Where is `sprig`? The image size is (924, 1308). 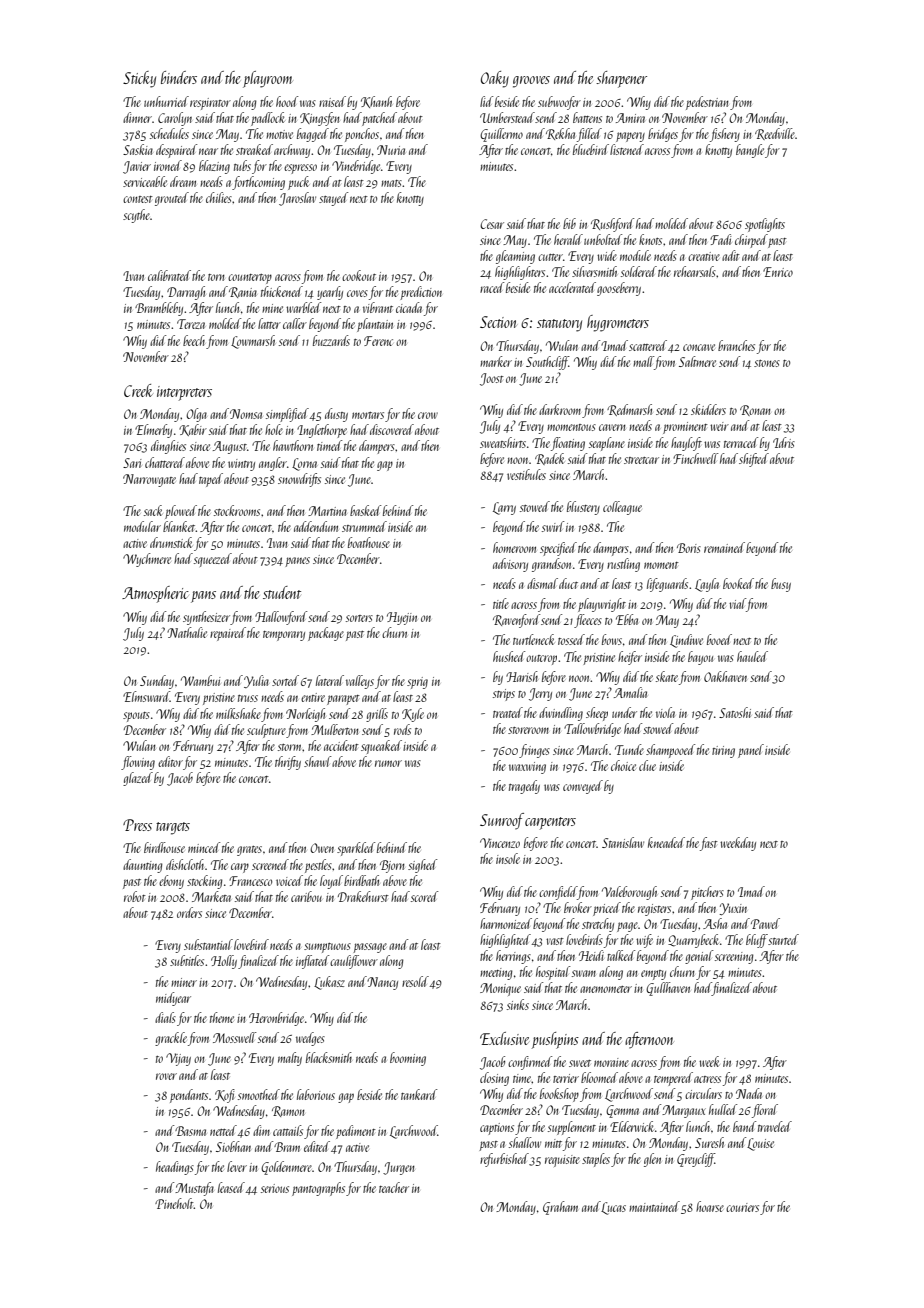
sprig is located at coordinates (417, 683).
